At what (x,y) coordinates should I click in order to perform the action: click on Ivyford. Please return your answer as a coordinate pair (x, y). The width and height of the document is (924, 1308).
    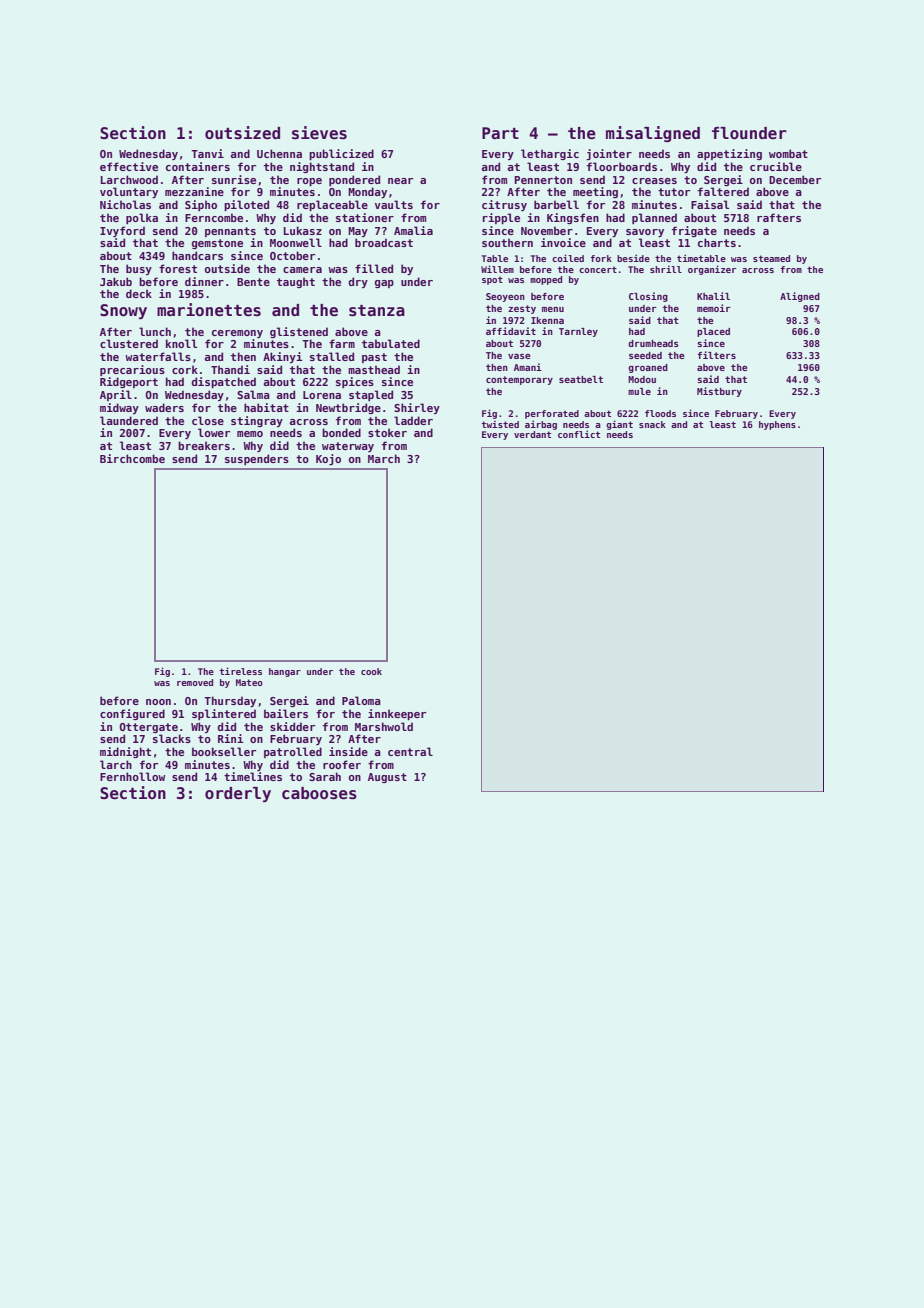
    Looking at the image, I should click on (122, 231).
